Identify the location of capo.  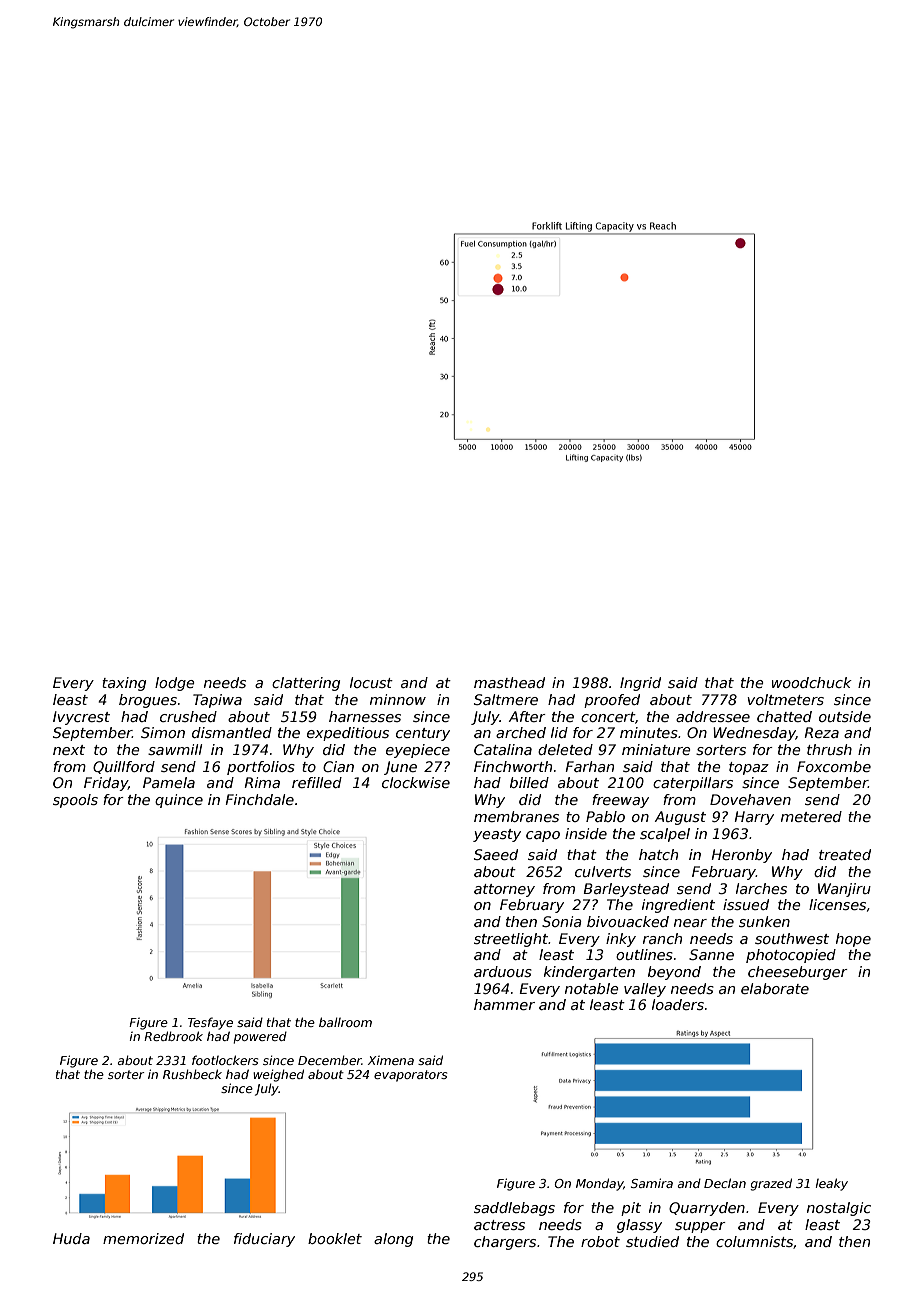
(543, 836).
